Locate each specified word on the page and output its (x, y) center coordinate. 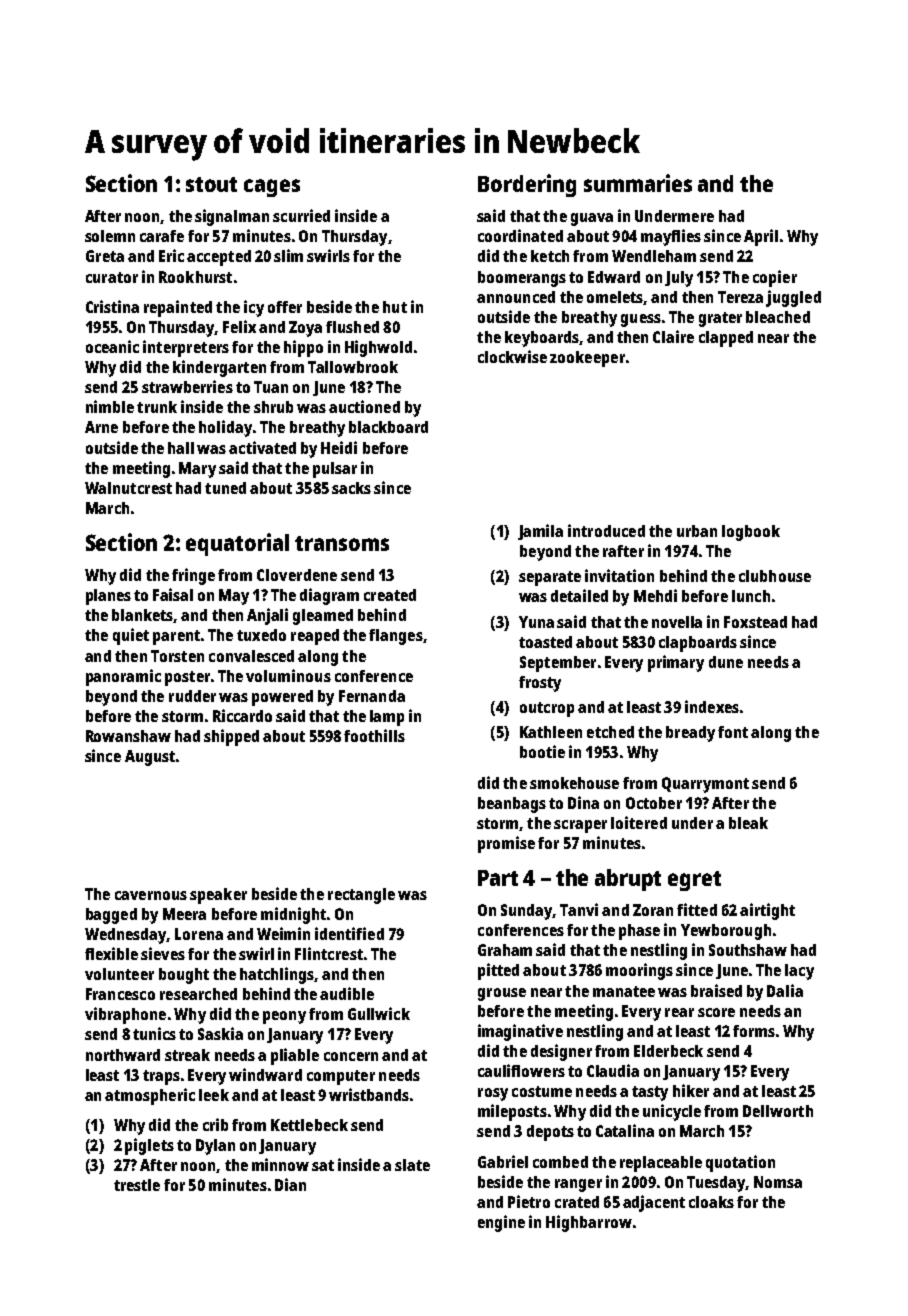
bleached (778, 317)
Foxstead (755, 622)
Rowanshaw (128, 736)
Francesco (120, 994)
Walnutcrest (128, 488)
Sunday (527, 912)
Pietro (529, 1201)
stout (211, 184)
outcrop (547, 709)
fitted (697, 909)
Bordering (527, 185)
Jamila (540, 532)
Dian (290, 1184)
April (761, 237)
